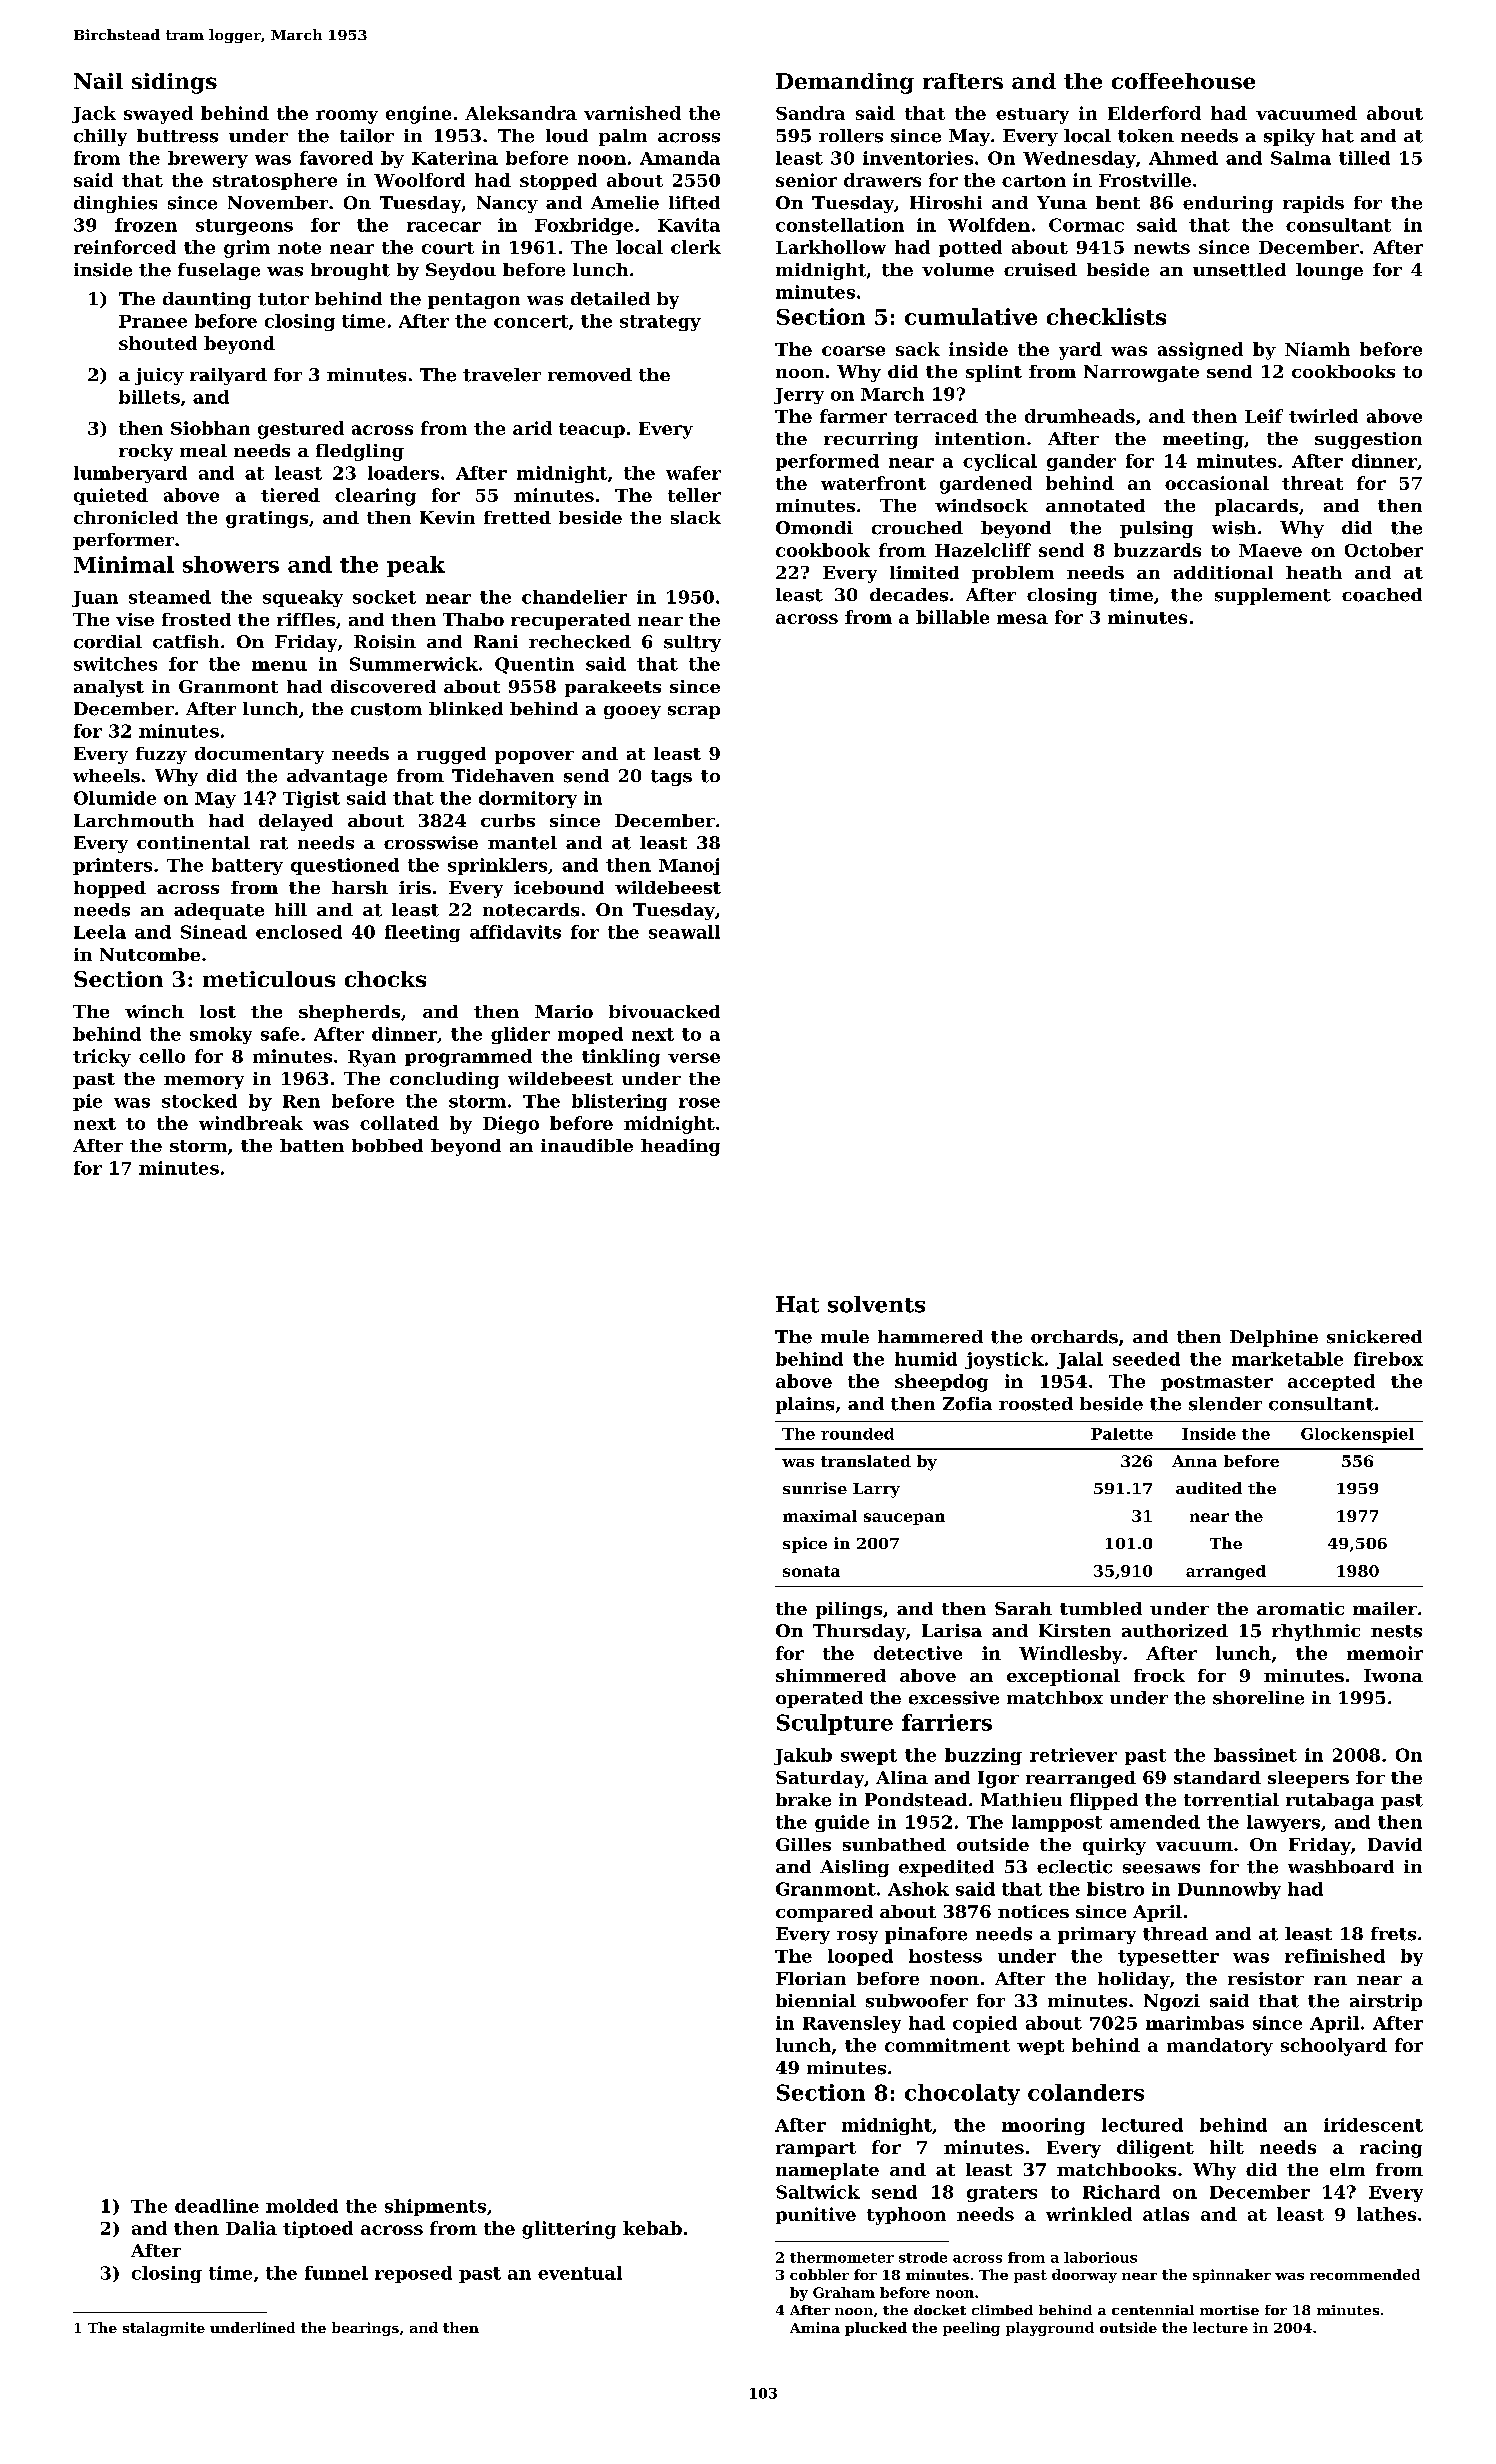 This page has width=1496, height=2464. What do you see at coordinates (1239, 270) in the page?
I see `unsettled` at bounding box center [1239, 270].
